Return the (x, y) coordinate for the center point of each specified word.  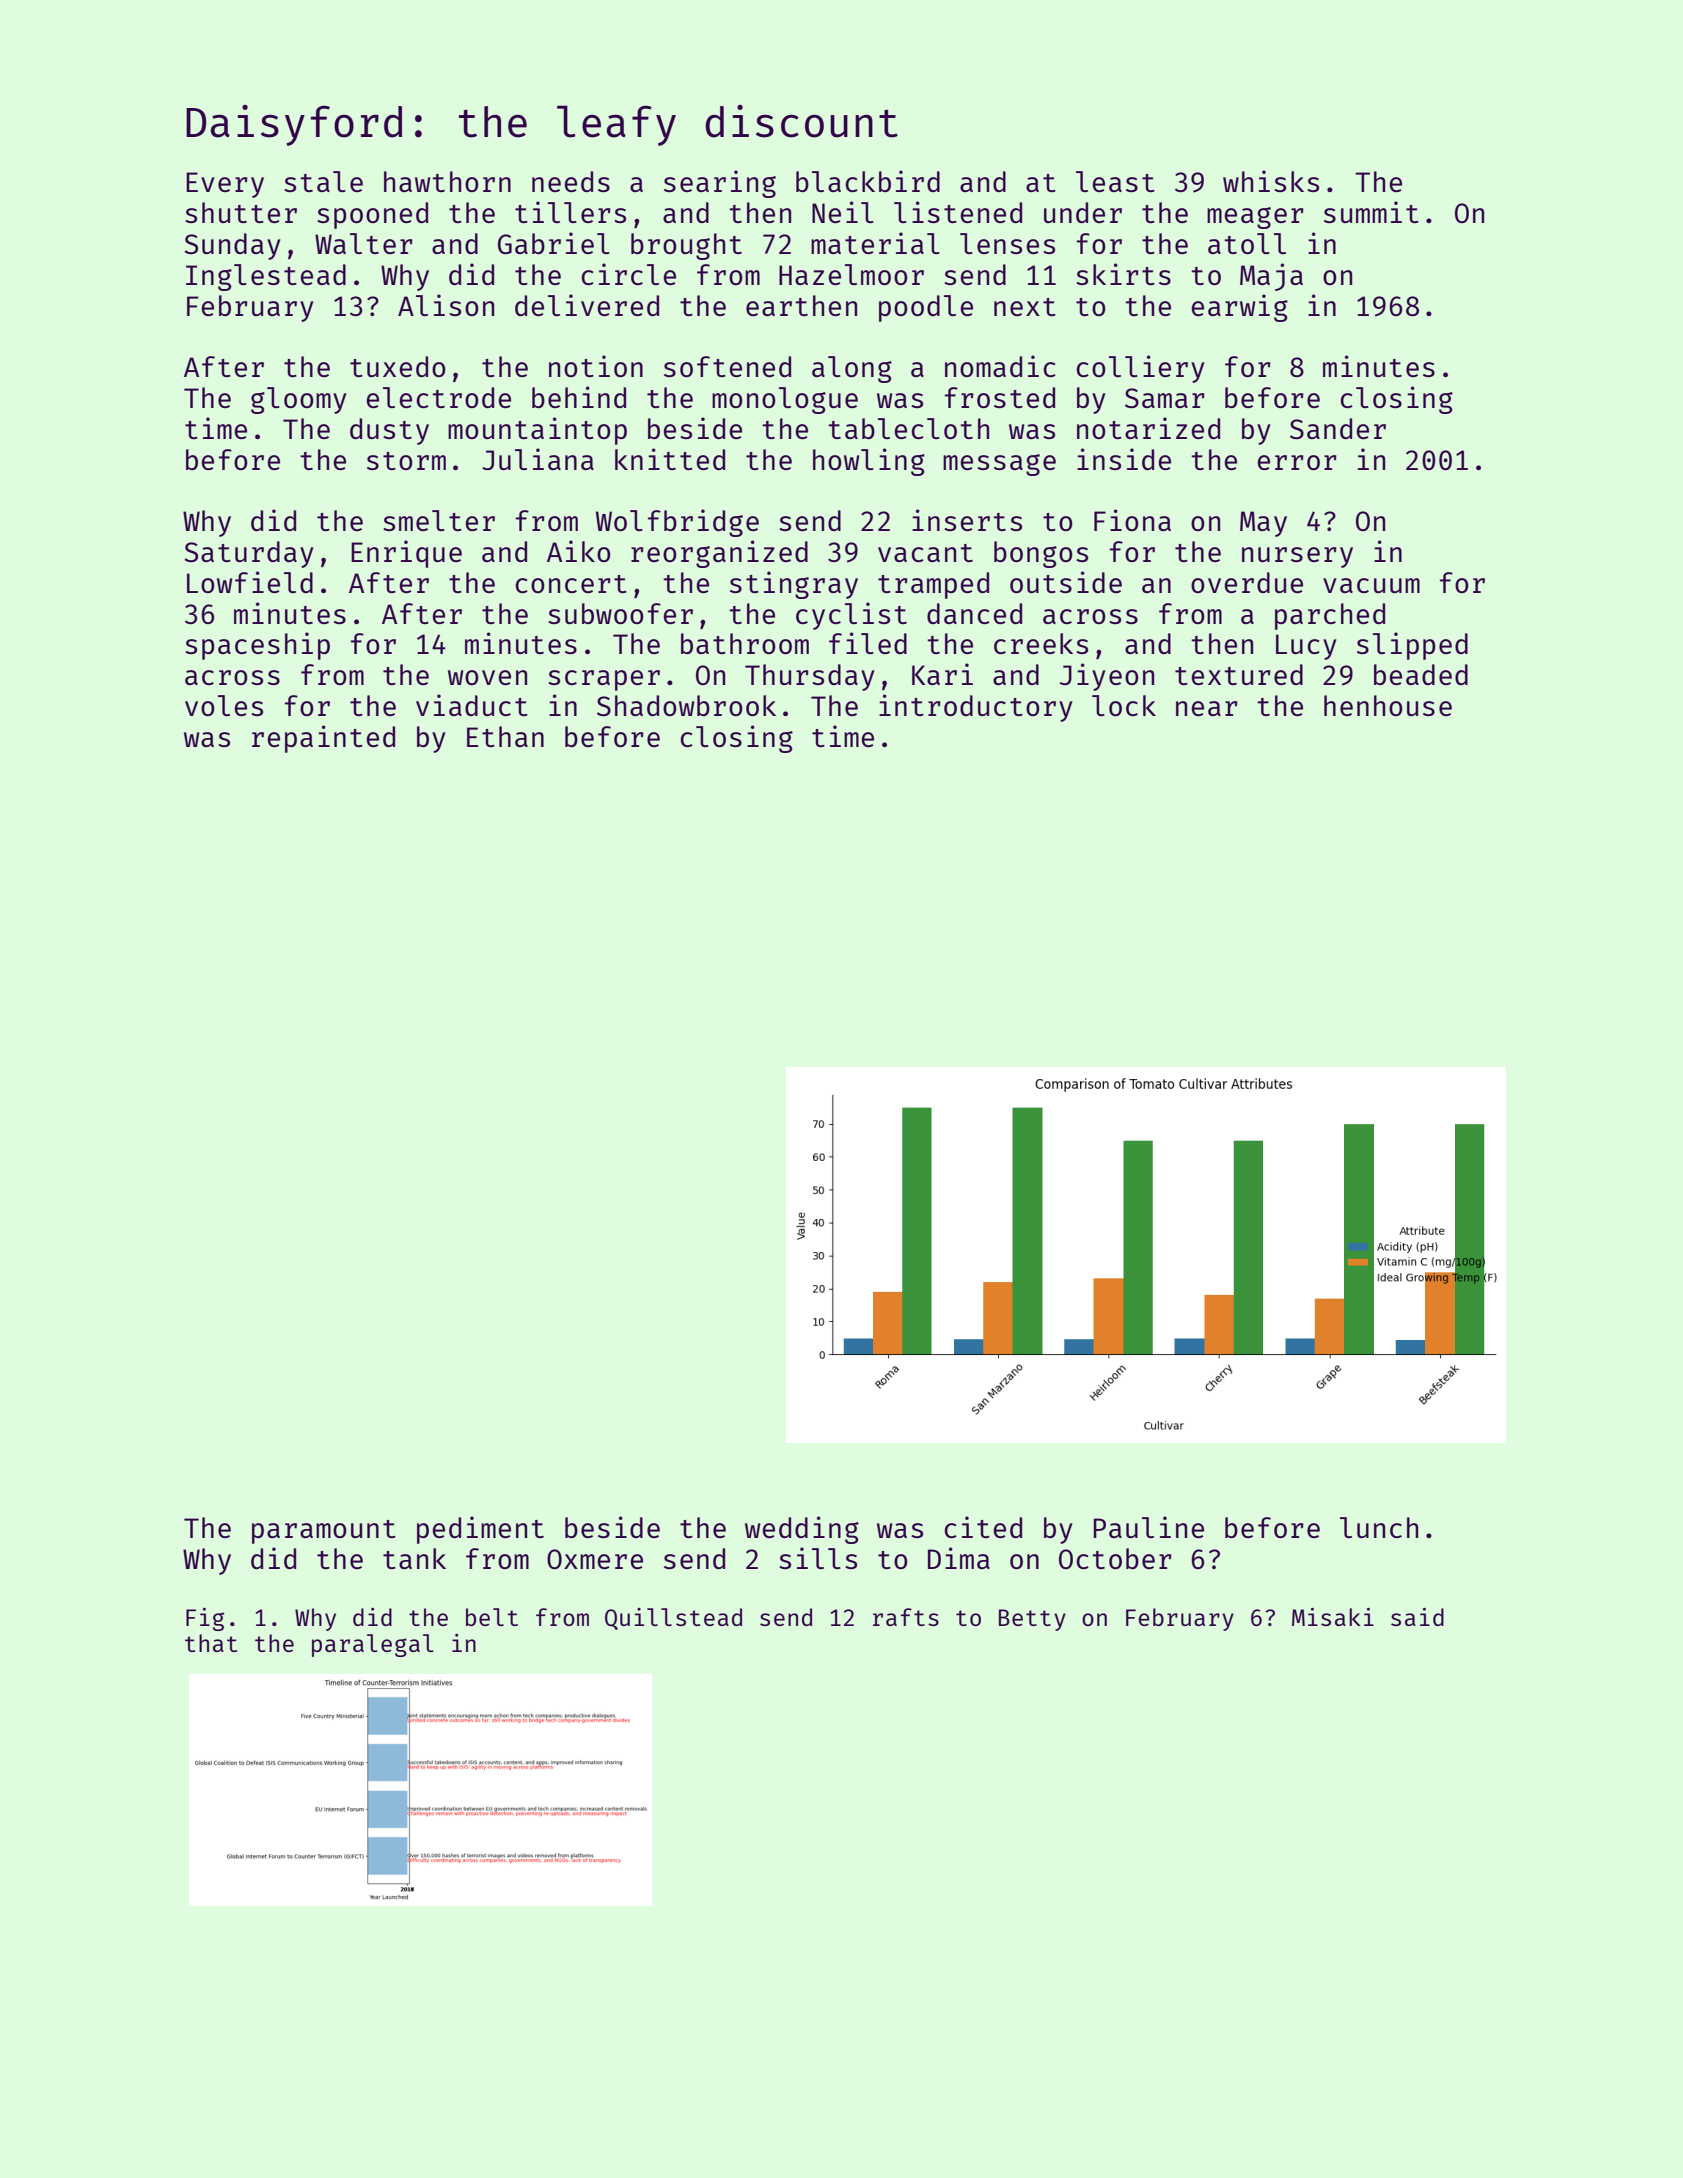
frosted (1000, 397)
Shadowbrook (686, 705)
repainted (323, 739)
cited (983, 1527)
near (1207, 708)
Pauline (1149, 1527)
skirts (1123, 274)
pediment (480, 1530)
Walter (364, 243)
